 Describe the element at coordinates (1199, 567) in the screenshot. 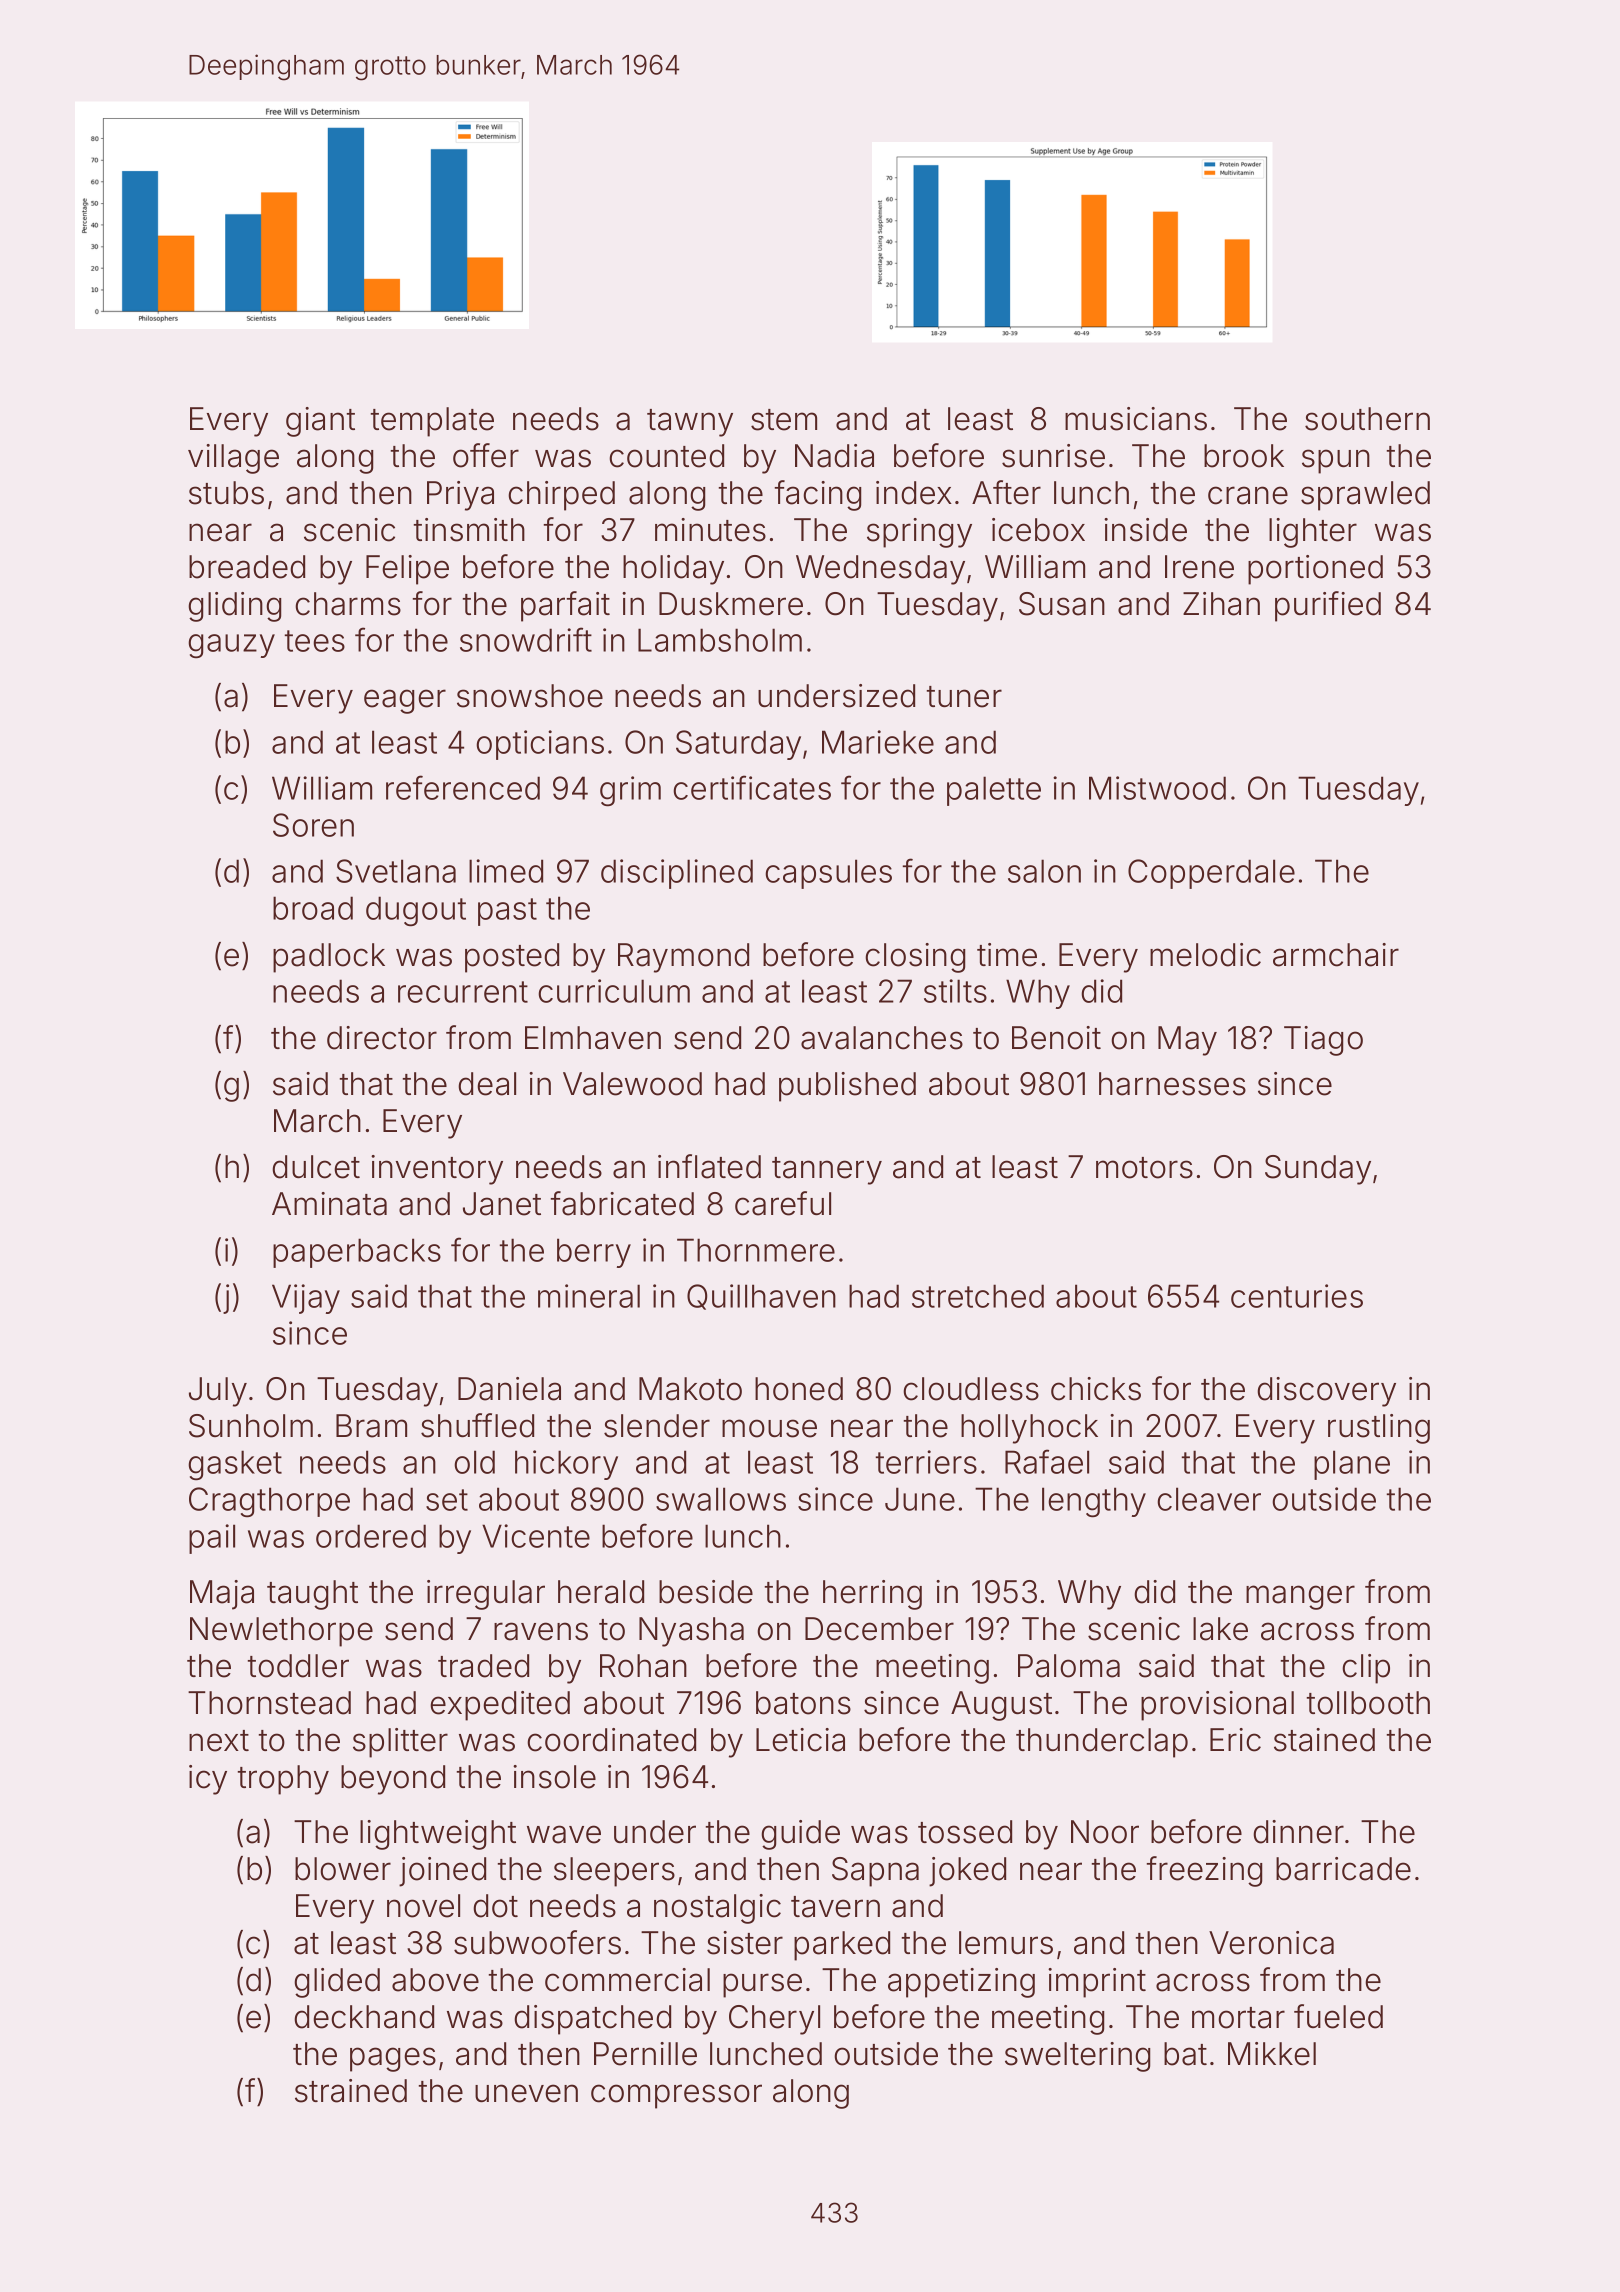

I see `Irene` at that location.
